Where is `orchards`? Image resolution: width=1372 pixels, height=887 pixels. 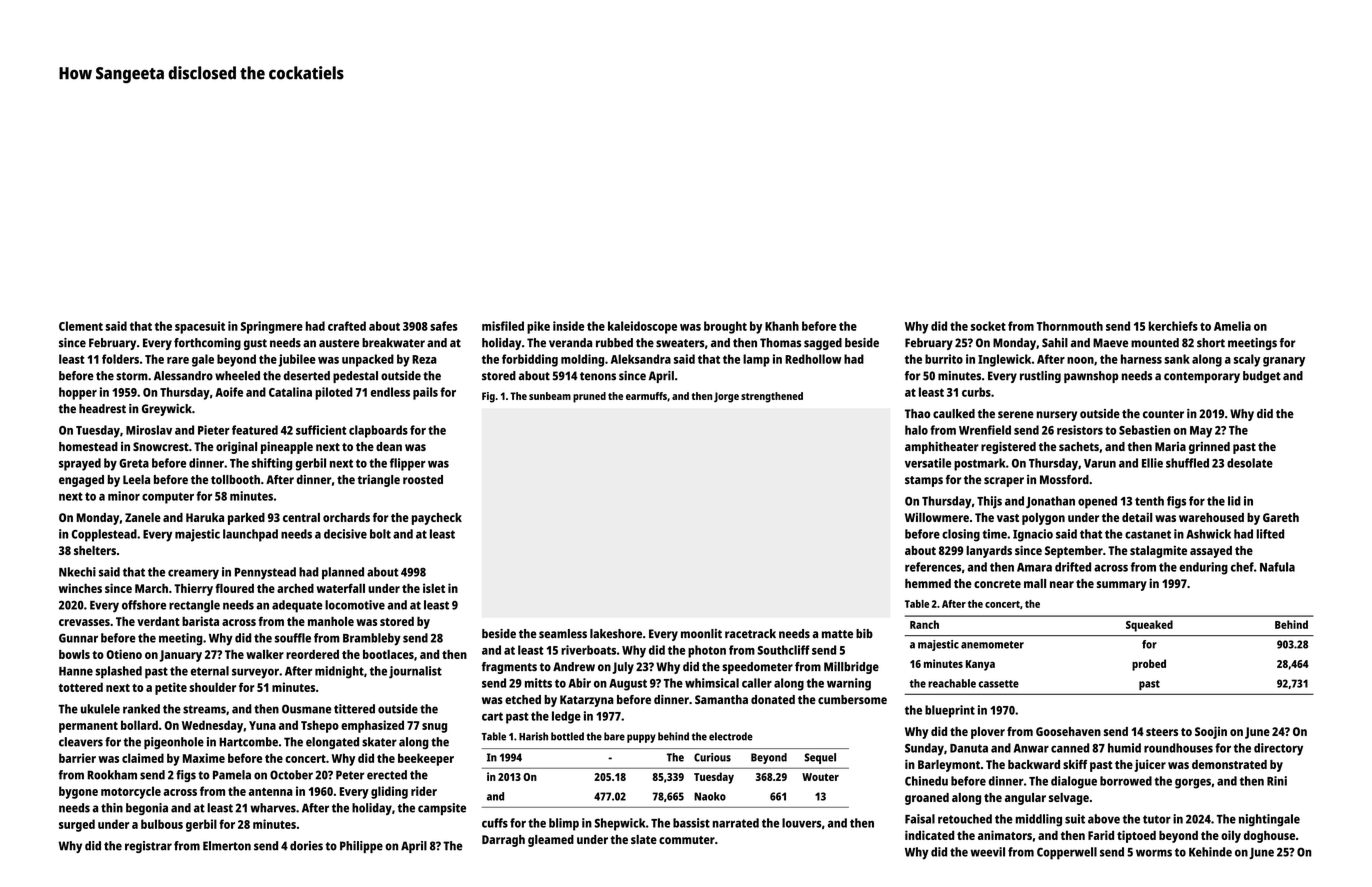 orchards is located at coordinates (346, 517).
